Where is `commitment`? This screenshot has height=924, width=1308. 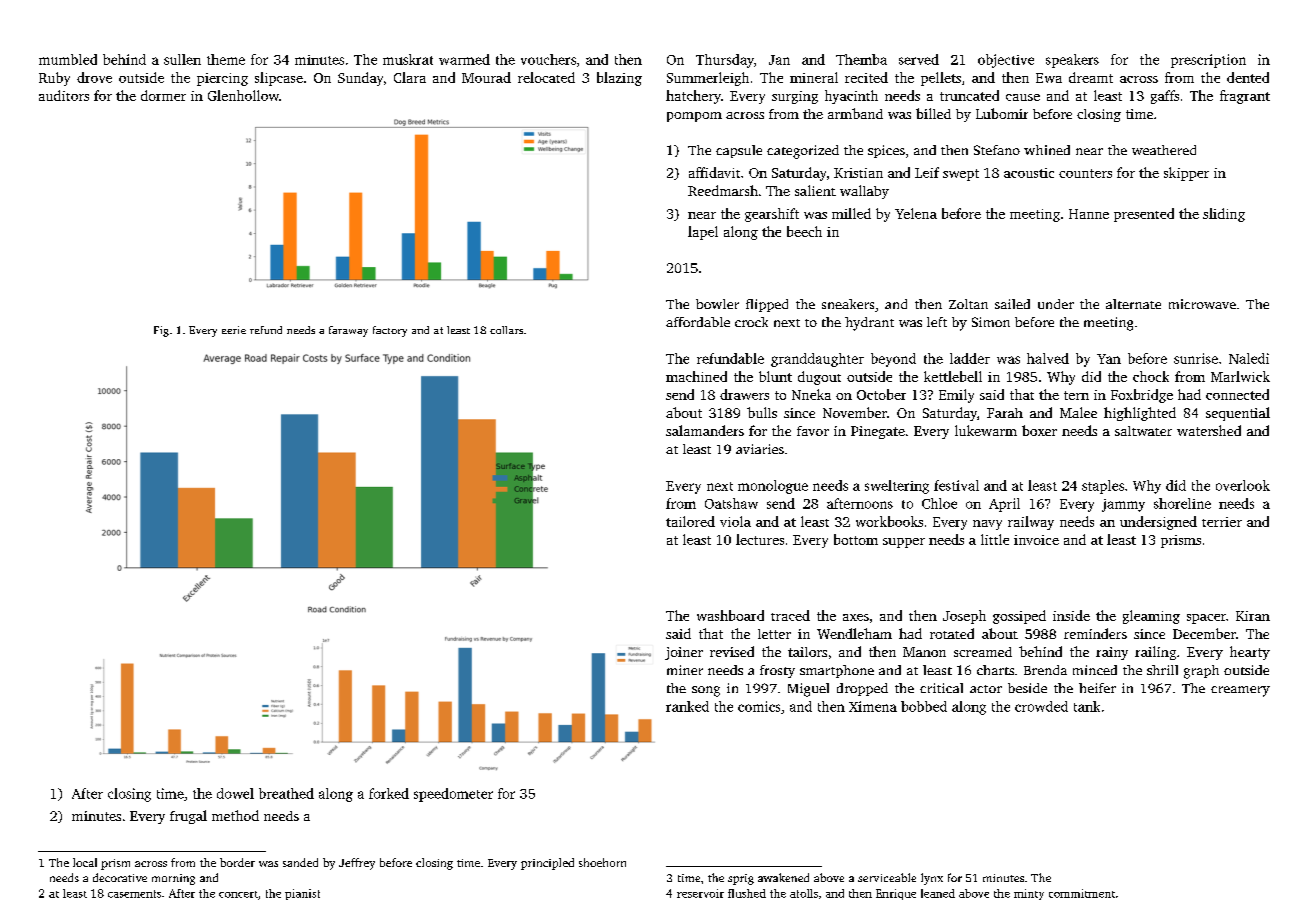 commitment is located at coordinates (1082, 893).
